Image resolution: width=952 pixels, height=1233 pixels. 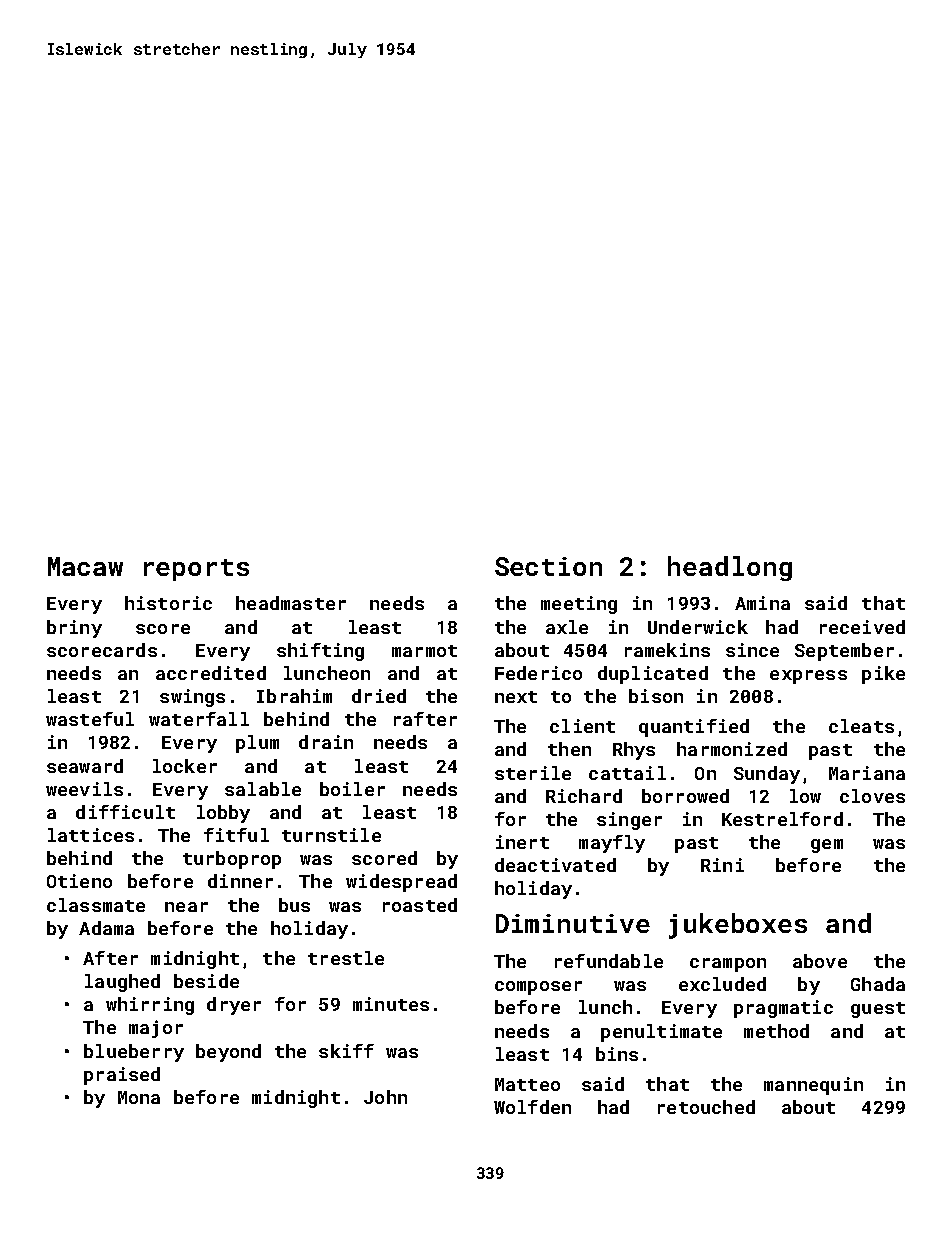 I want to click on composer, so click(x=538, y=988).
